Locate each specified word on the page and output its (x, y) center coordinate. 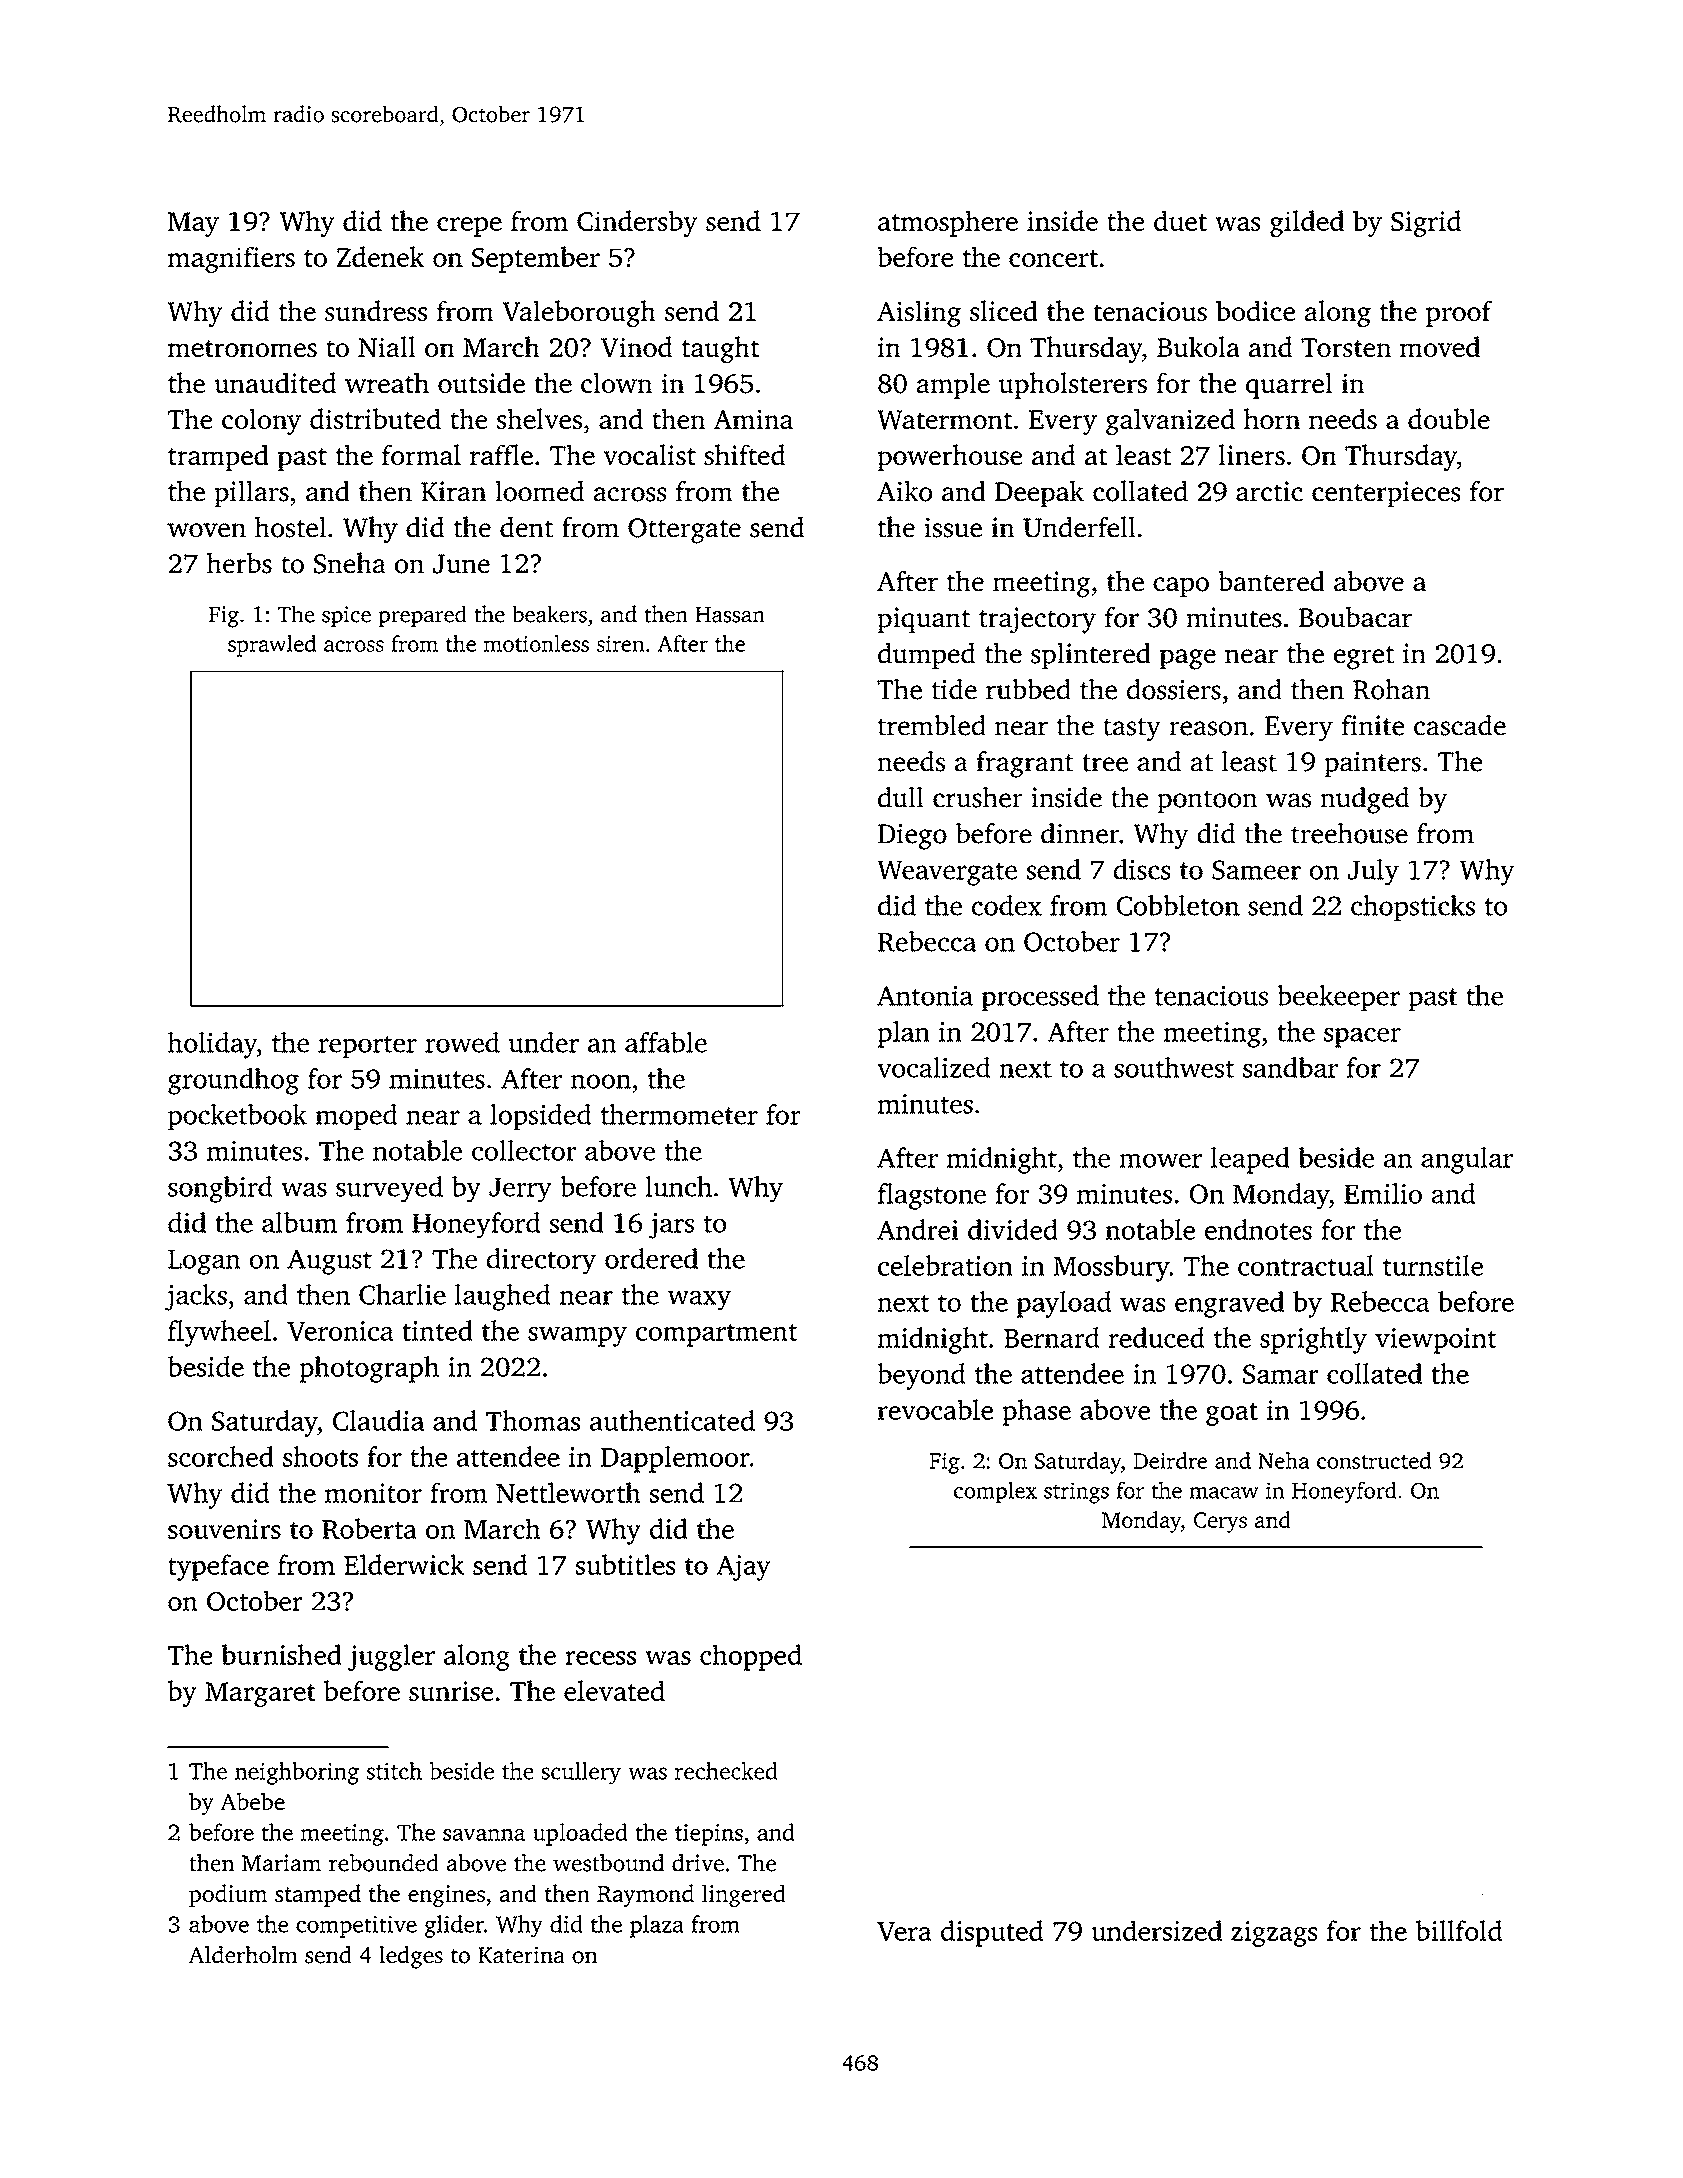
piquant (923, 620)
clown (616, 382)
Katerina (521, 1955)
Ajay (743, 1568)
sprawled (272, 646)
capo (1181, 587)
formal (421, 454)
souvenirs (224, 1529)
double (1449, 418)
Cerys (1220, 1522)
